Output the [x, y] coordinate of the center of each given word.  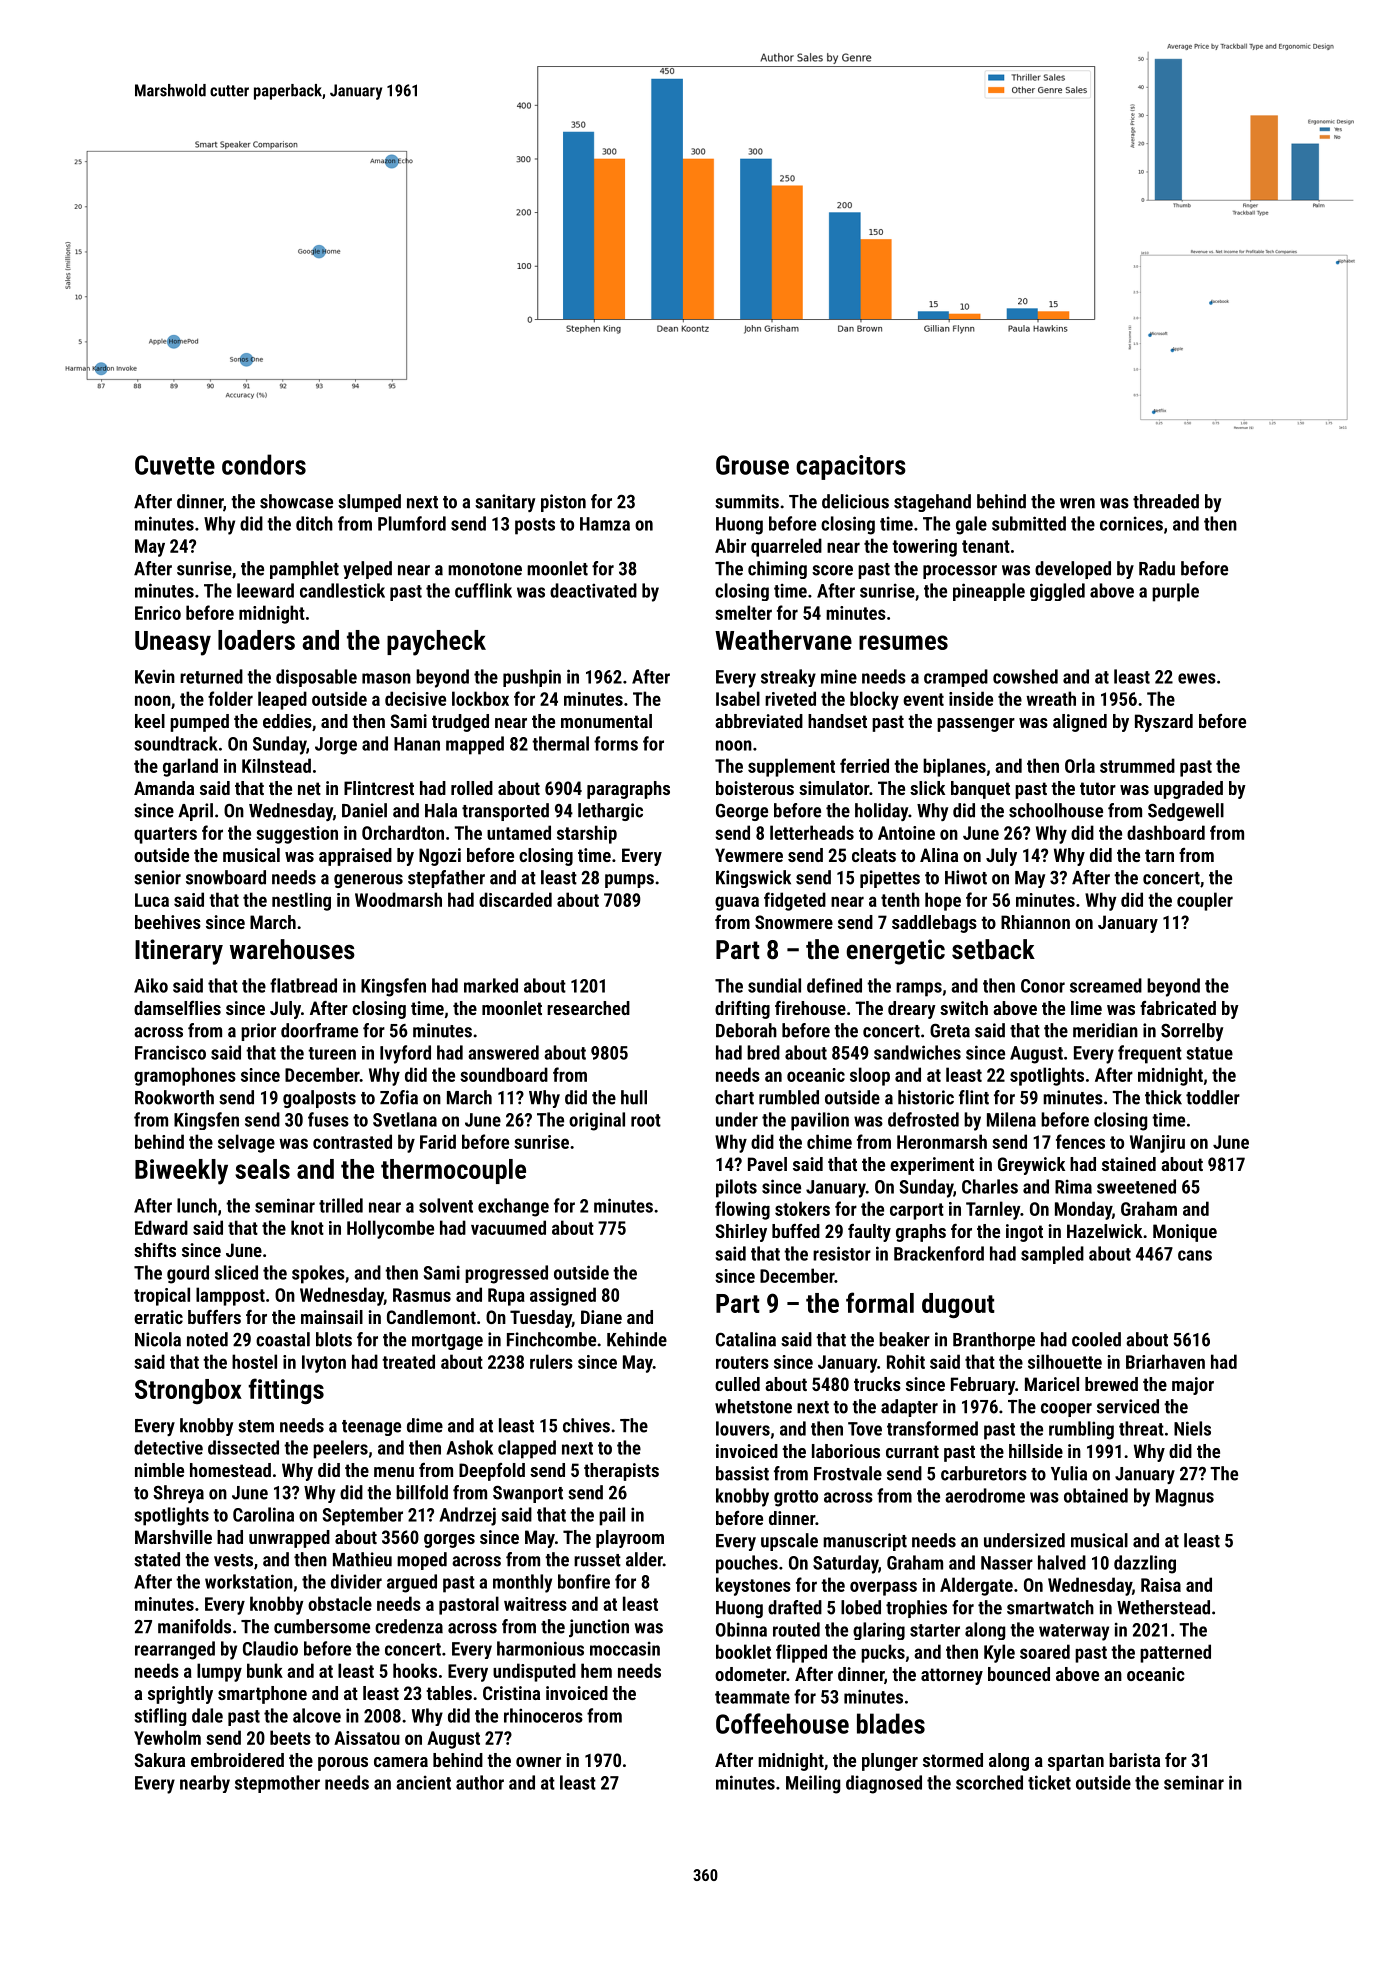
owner [538, 1762]
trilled [341, 1205]
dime [425, 1425]
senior [157, 877]
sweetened [1136, 1186]
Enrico [158, 613]
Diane [601, 1317]
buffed [796, 1231]
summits [747, 501]
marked [491, 985]
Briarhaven [1165, 1361]
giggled [1057, 592]
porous [343, 1764]
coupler [1205, 901]
